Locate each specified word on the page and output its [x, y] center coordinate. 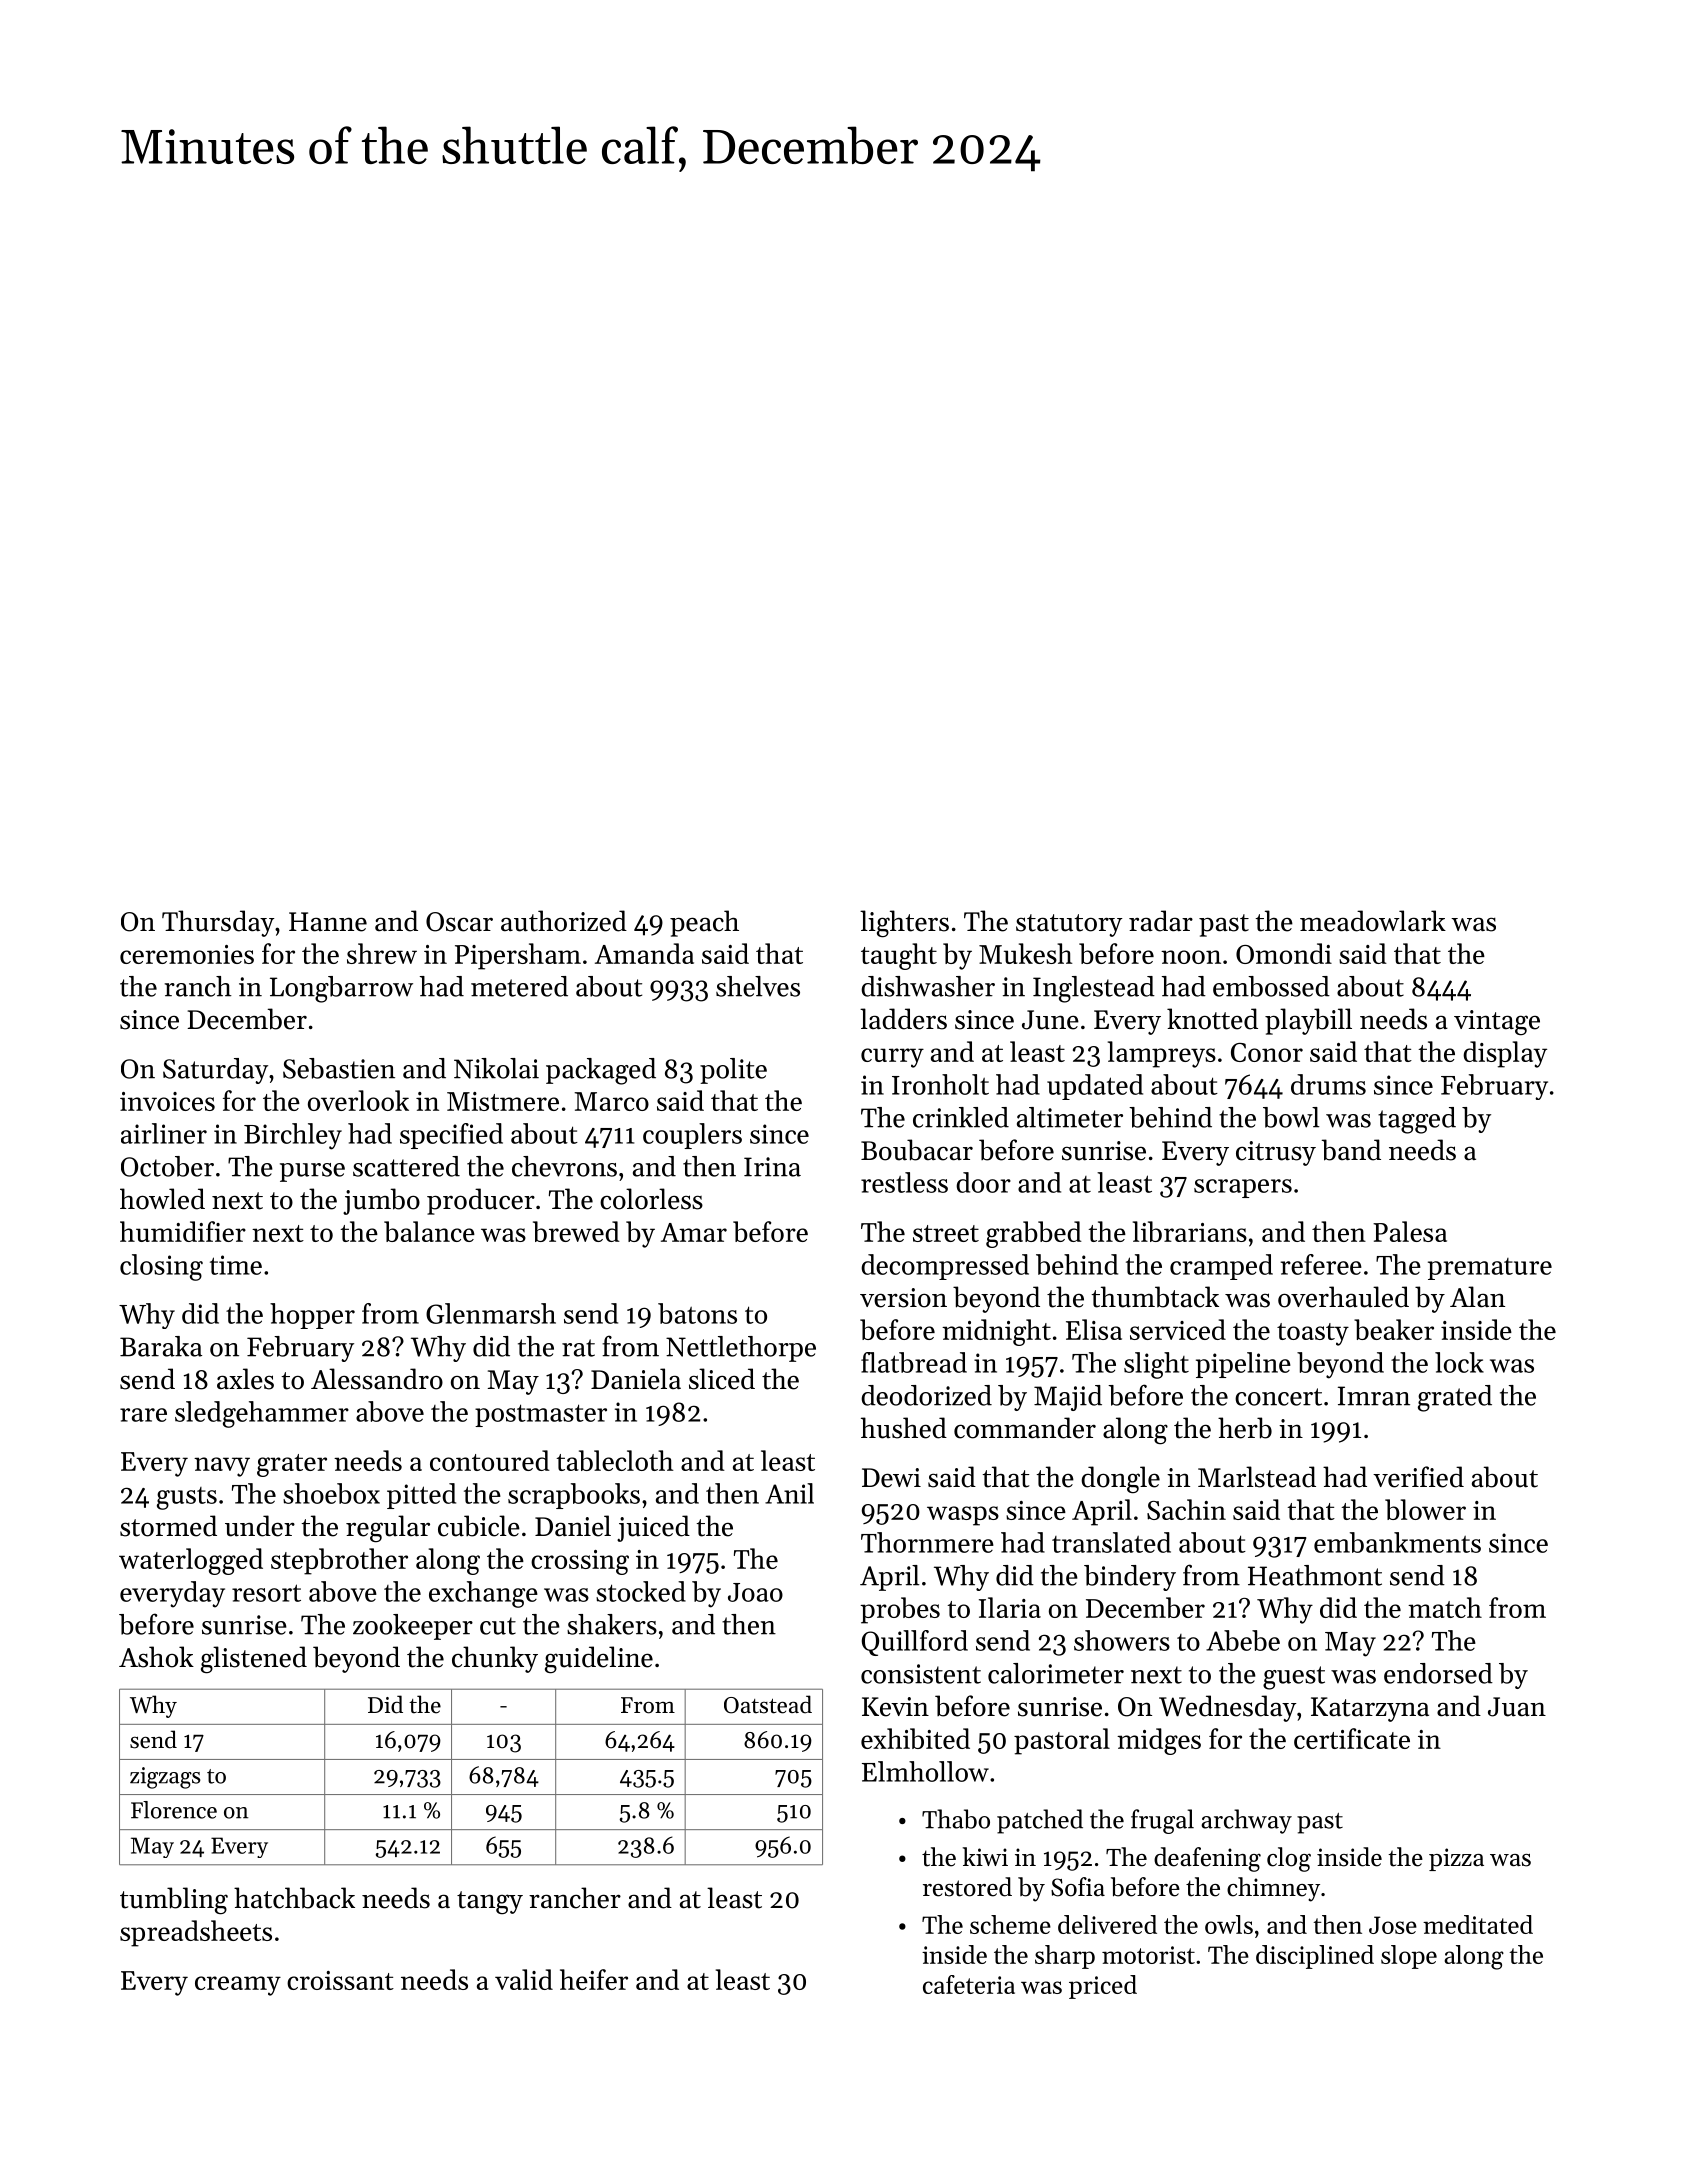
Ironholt [940, 1084]
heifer [594, 1979]
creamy [238, 1986]
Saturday [215, 1071]
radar [1161, 921]
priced [1103, 1987]
